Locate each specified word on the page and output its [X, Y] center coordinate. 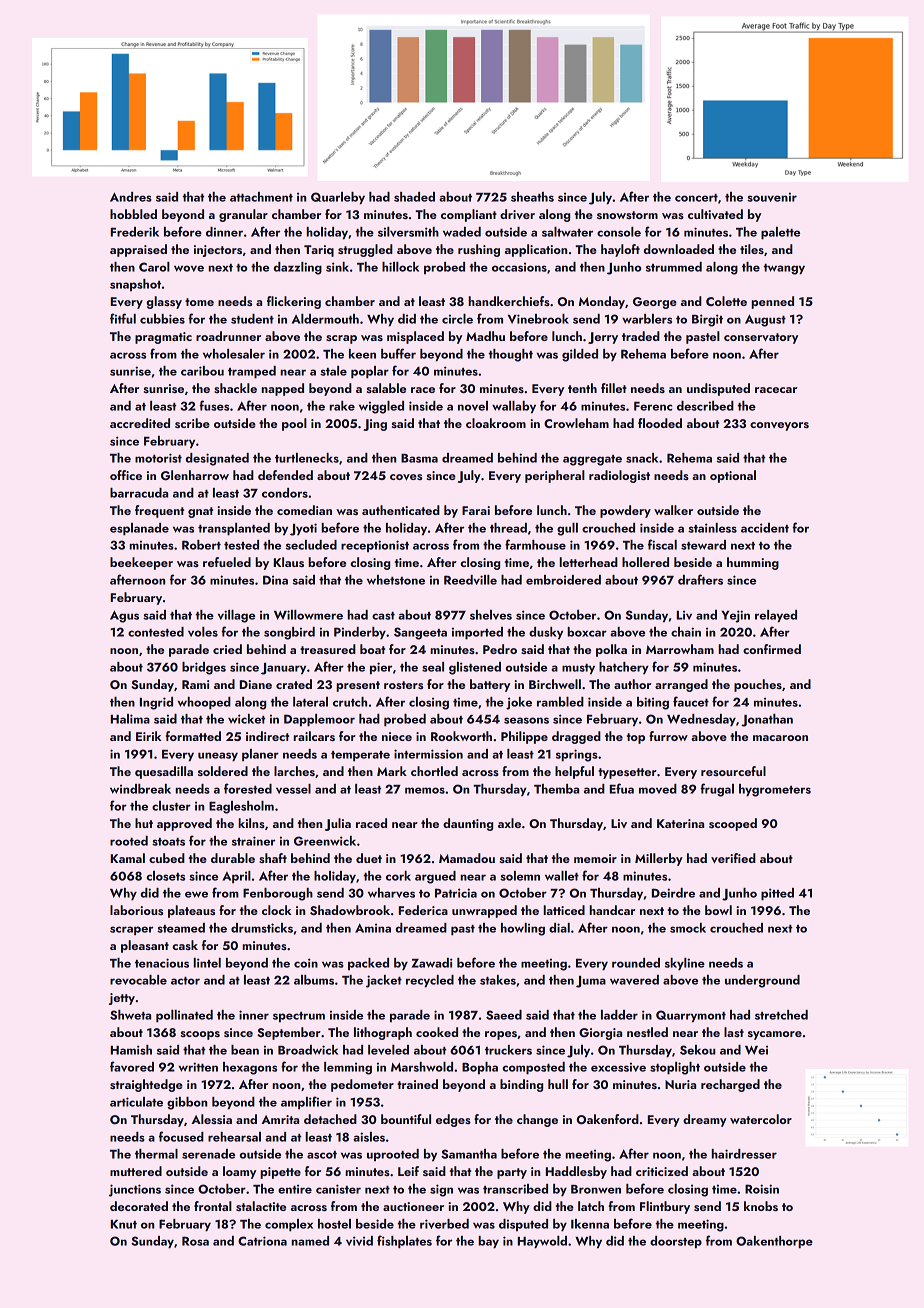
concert [696, 198]
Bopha [480, 1068]
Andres [131, 197]
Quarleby [338, 198]
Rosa [195, 1241]
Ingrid [156, 703]
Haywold [542, 1242]
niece [397, 736]
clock [276, 910]
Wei [756, 1050]
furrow [668, 736]
